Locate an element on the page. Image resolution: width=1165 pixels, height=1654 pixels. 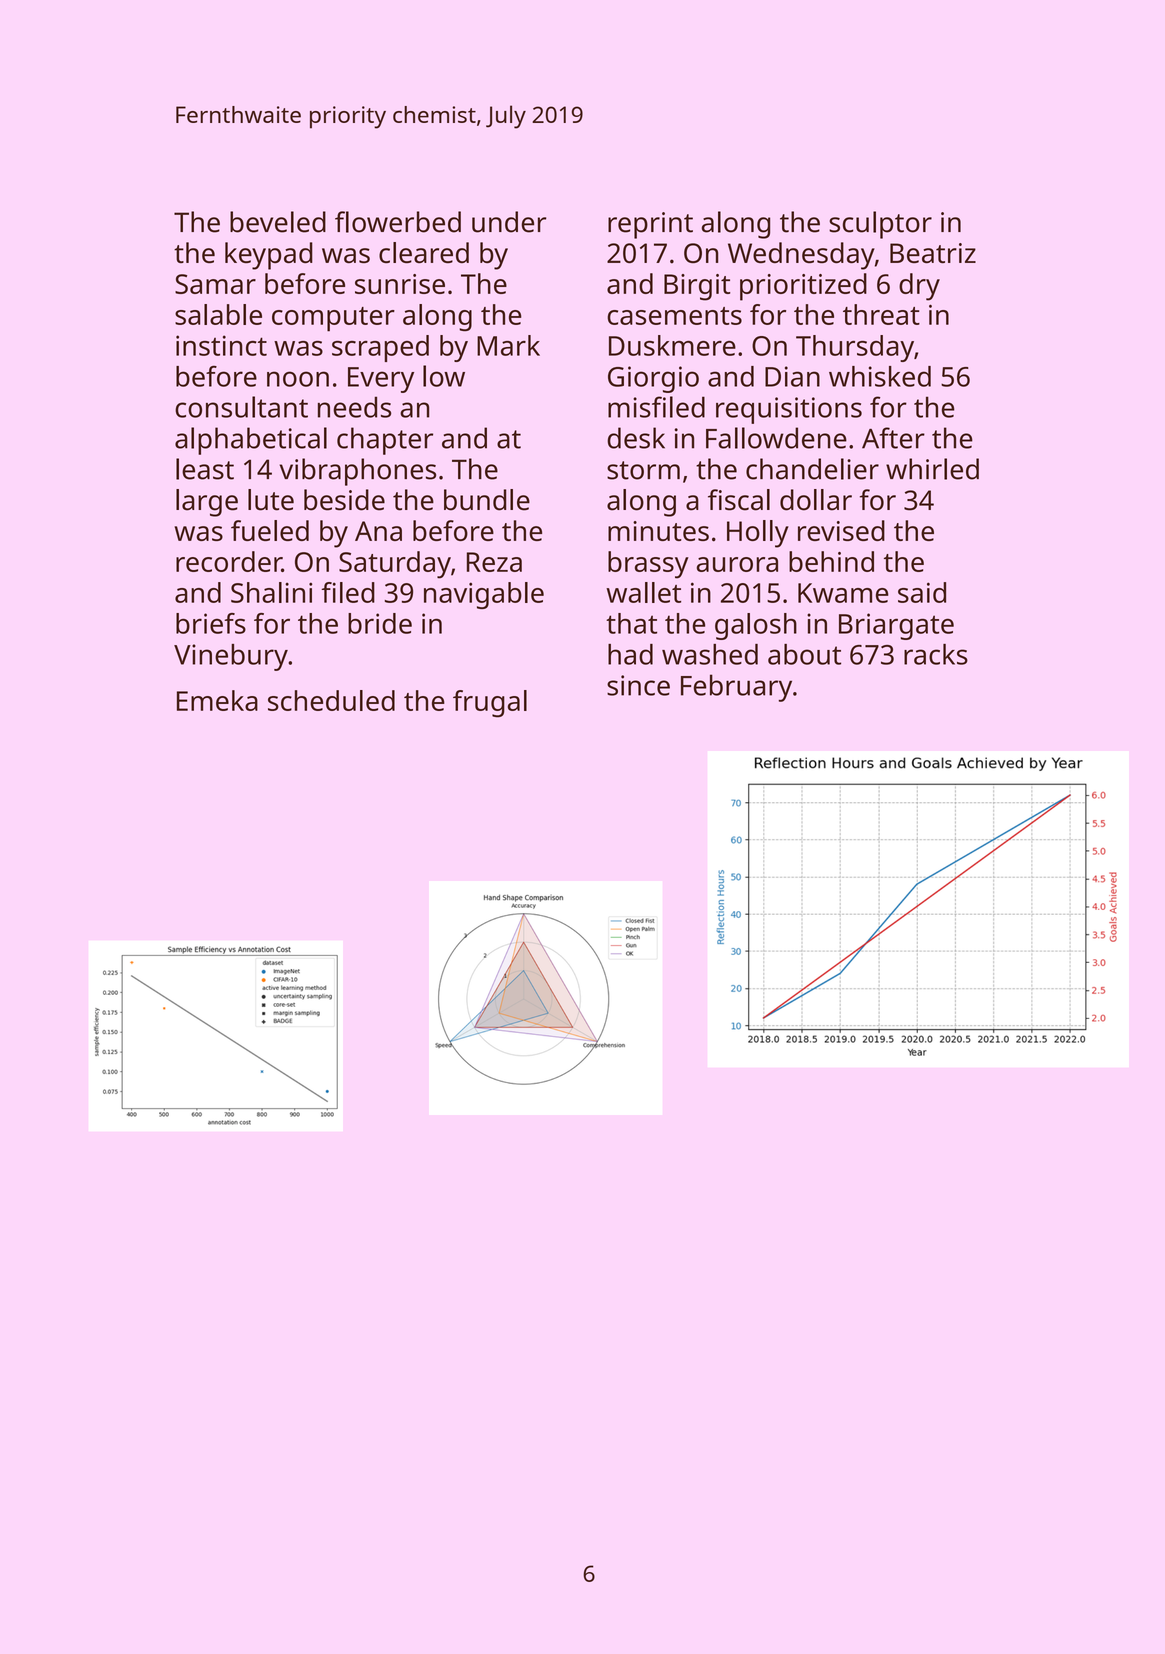
since is located at coordinates (638, 685).
